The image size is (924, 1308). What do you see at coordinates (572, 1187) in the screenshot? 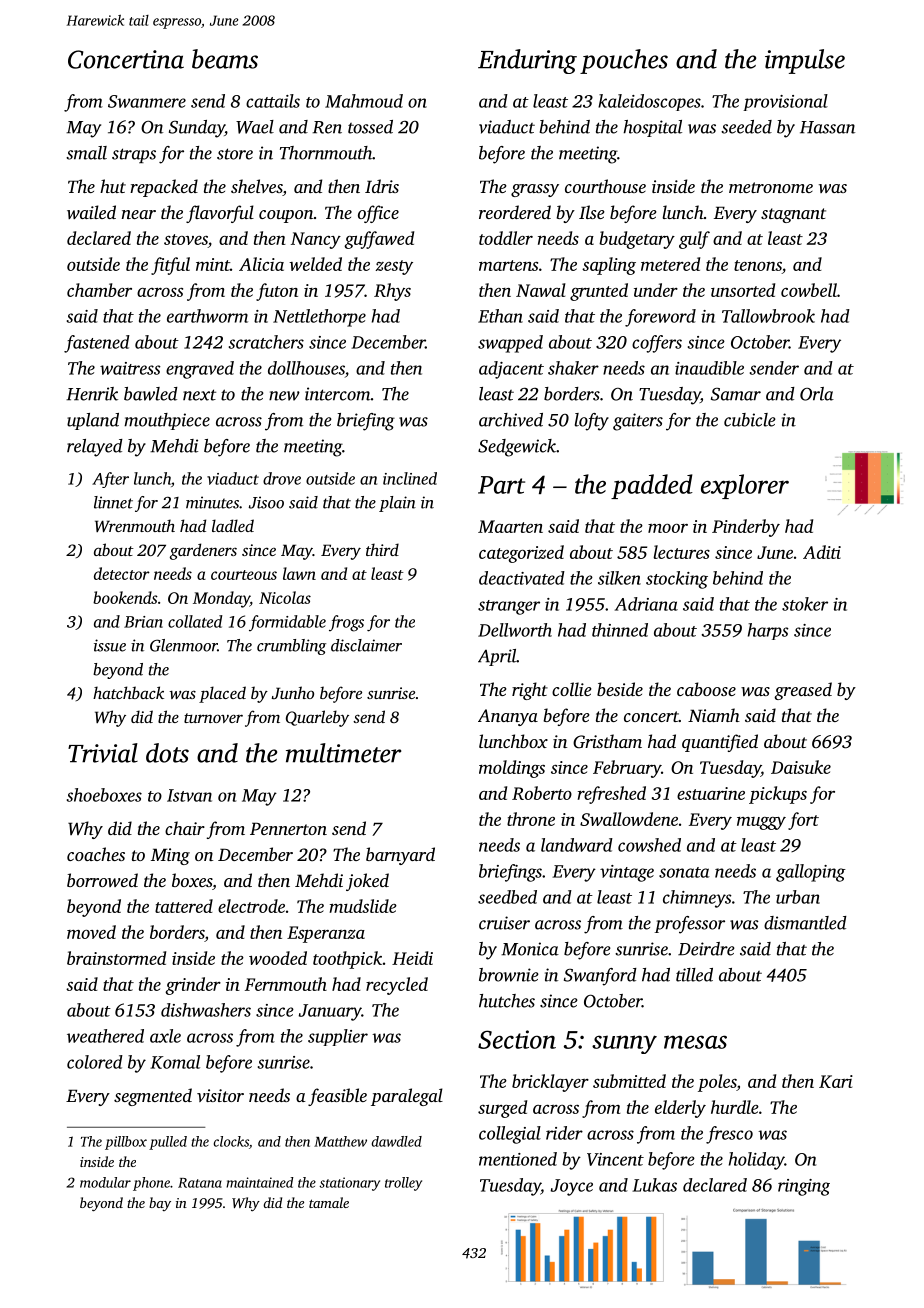
I see `Joyce` at bounding box center [572, 1187].
